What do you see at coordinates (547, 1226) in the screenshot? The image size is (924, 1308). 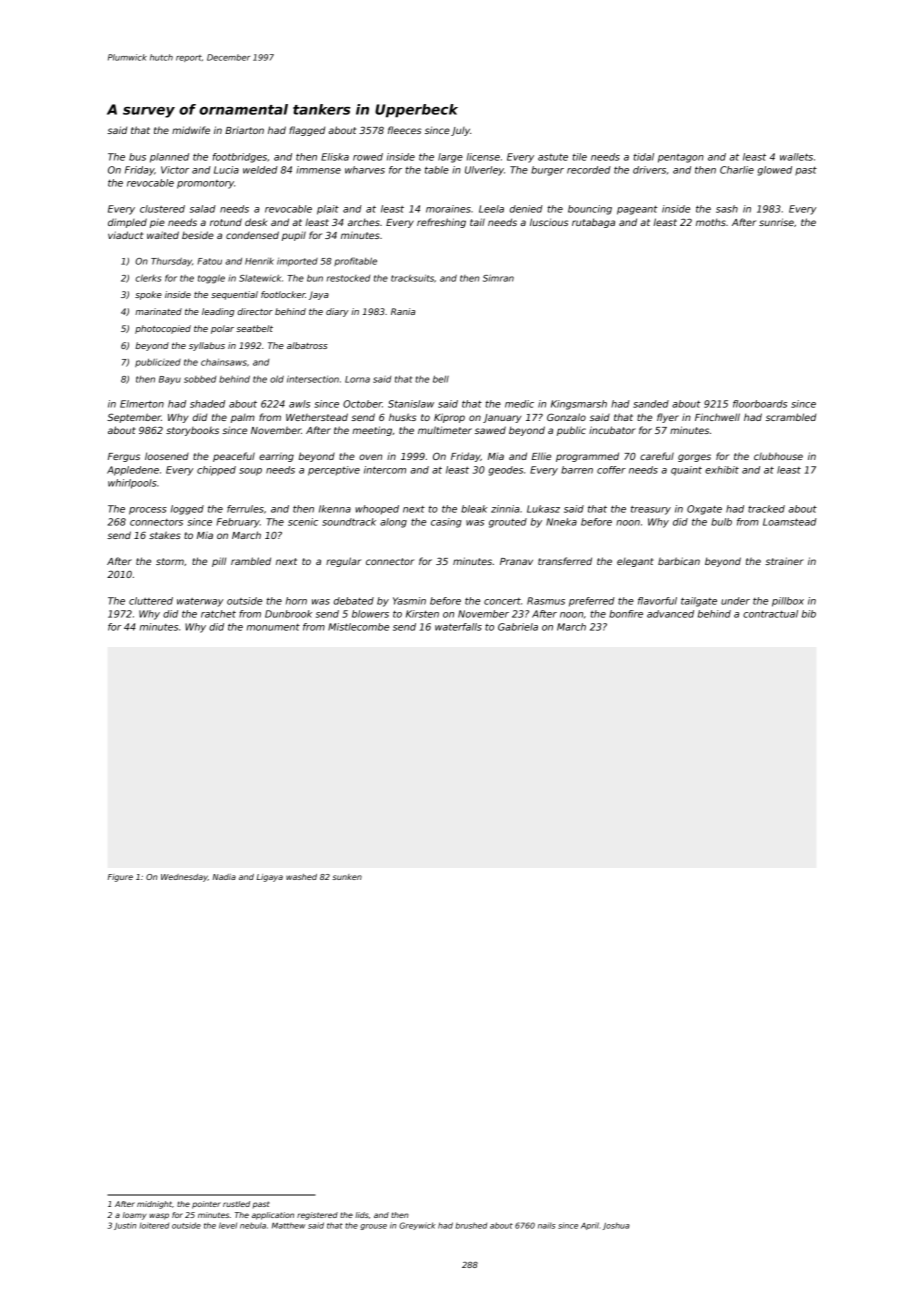 I see `nails` at bounding box center [547, 1226].
